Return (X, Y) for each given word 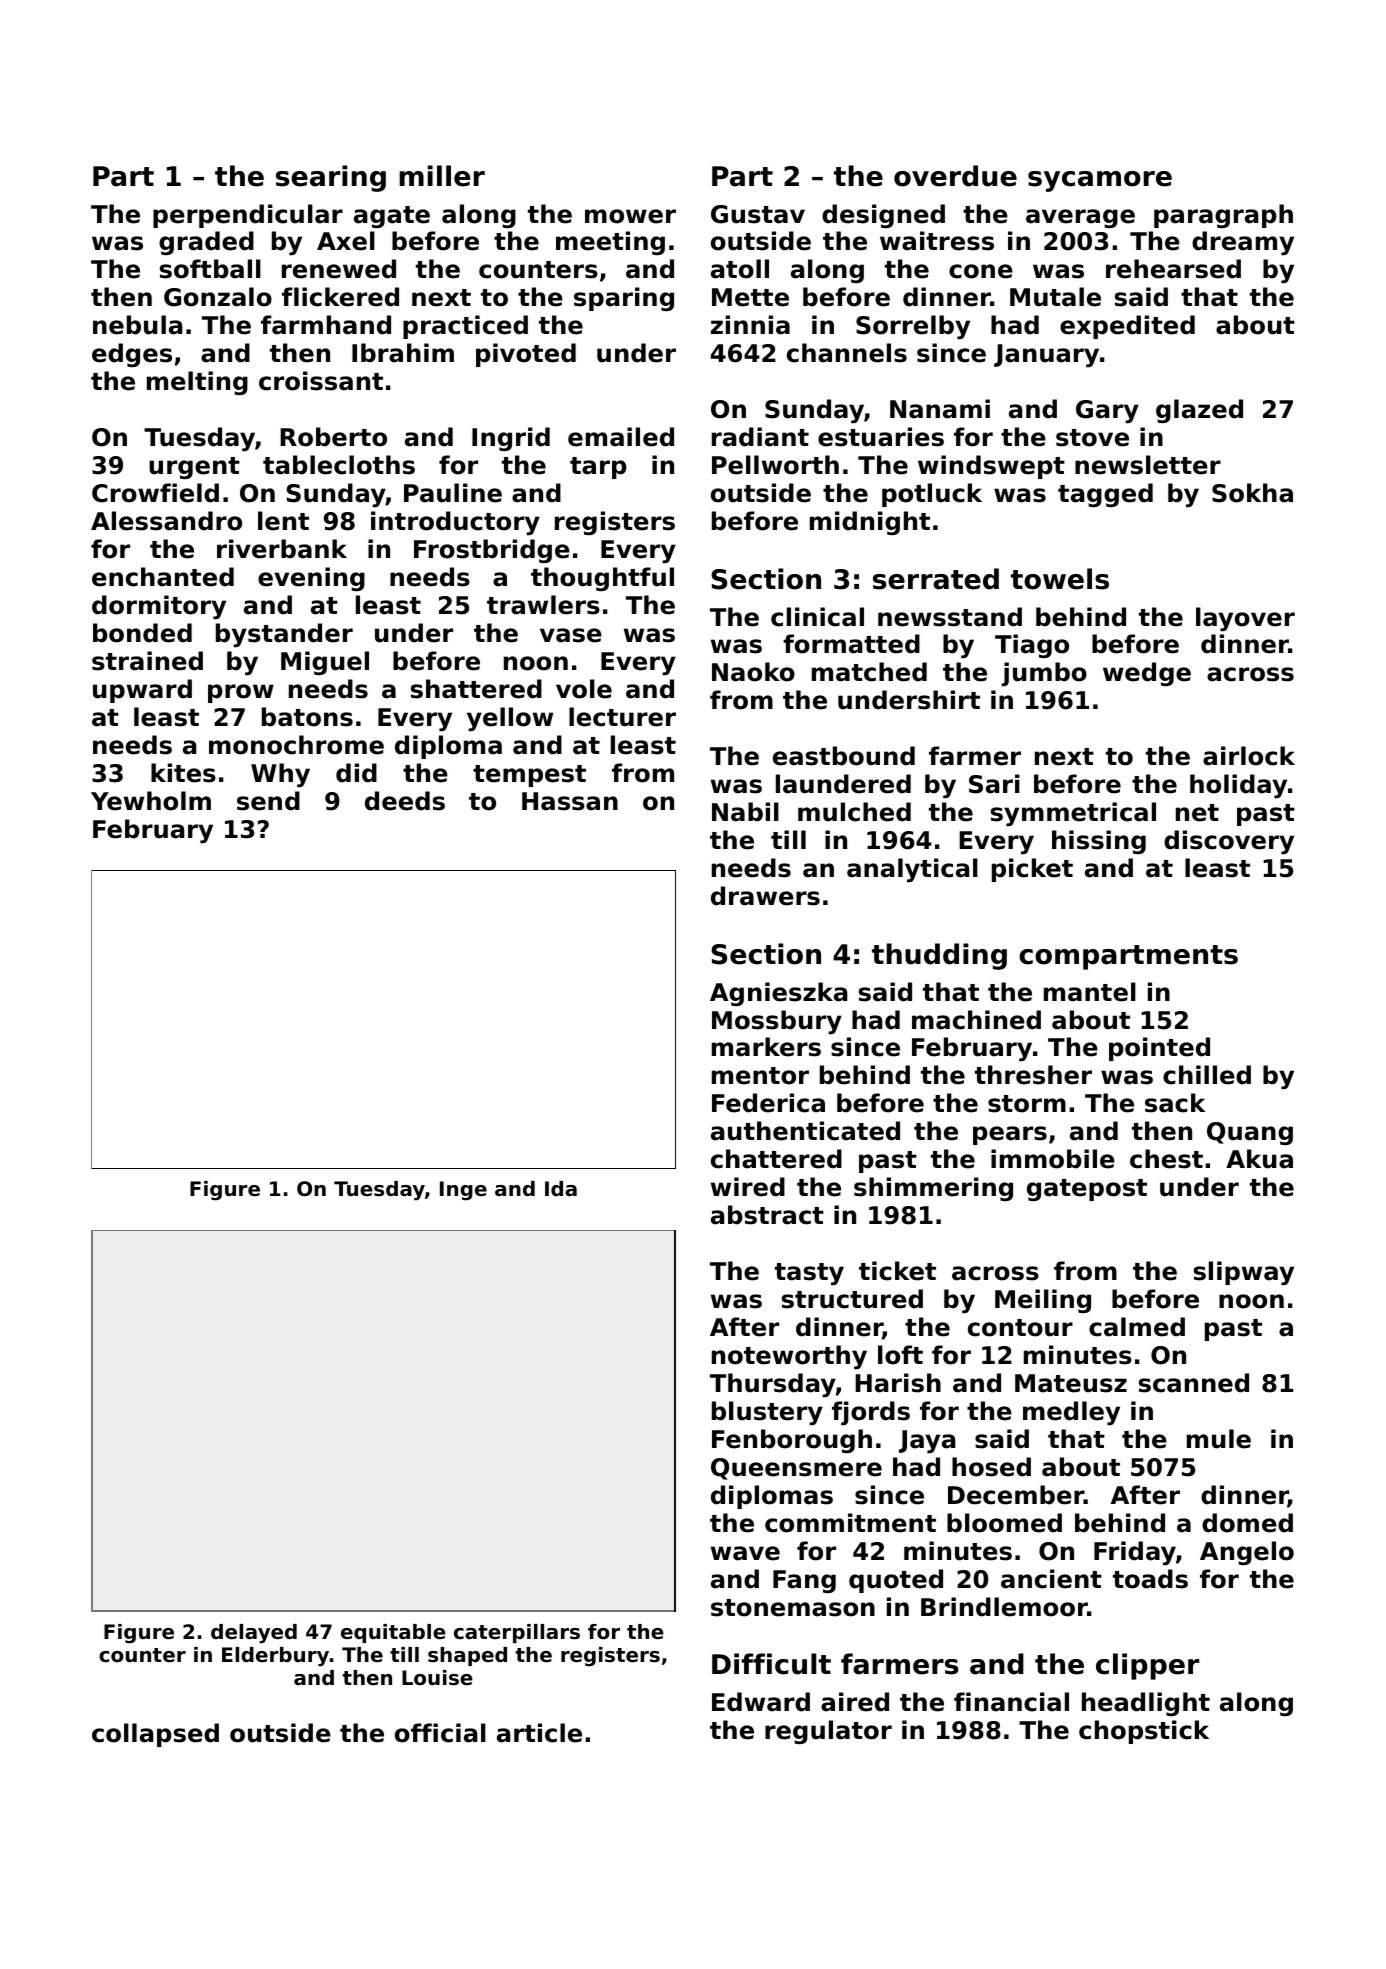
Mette (750, 297)
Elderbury (275, 1657)
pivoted (526, 355)
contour (1020, 1328)
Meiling (1043, 1301)
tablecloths (339, 465)
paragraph (1223, 216)
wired (748, 1187)
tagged (1105, 495)
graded (206, 243)
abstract (767, 1215)
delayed (254, 1634)
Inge (463, 1191)
